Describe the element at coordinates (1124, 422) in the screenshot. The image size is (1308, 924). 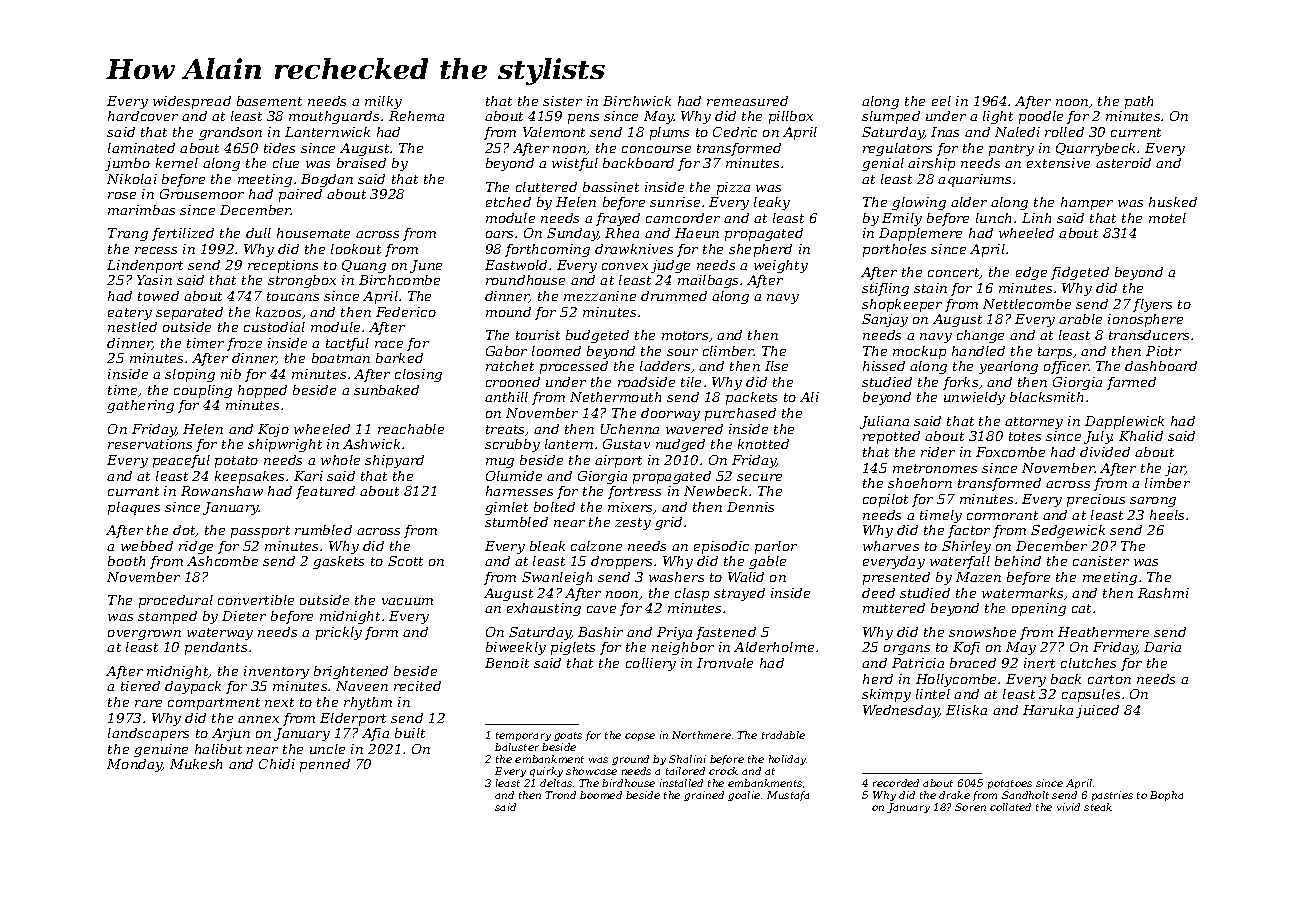
I see `Dapplewick` at that location.
